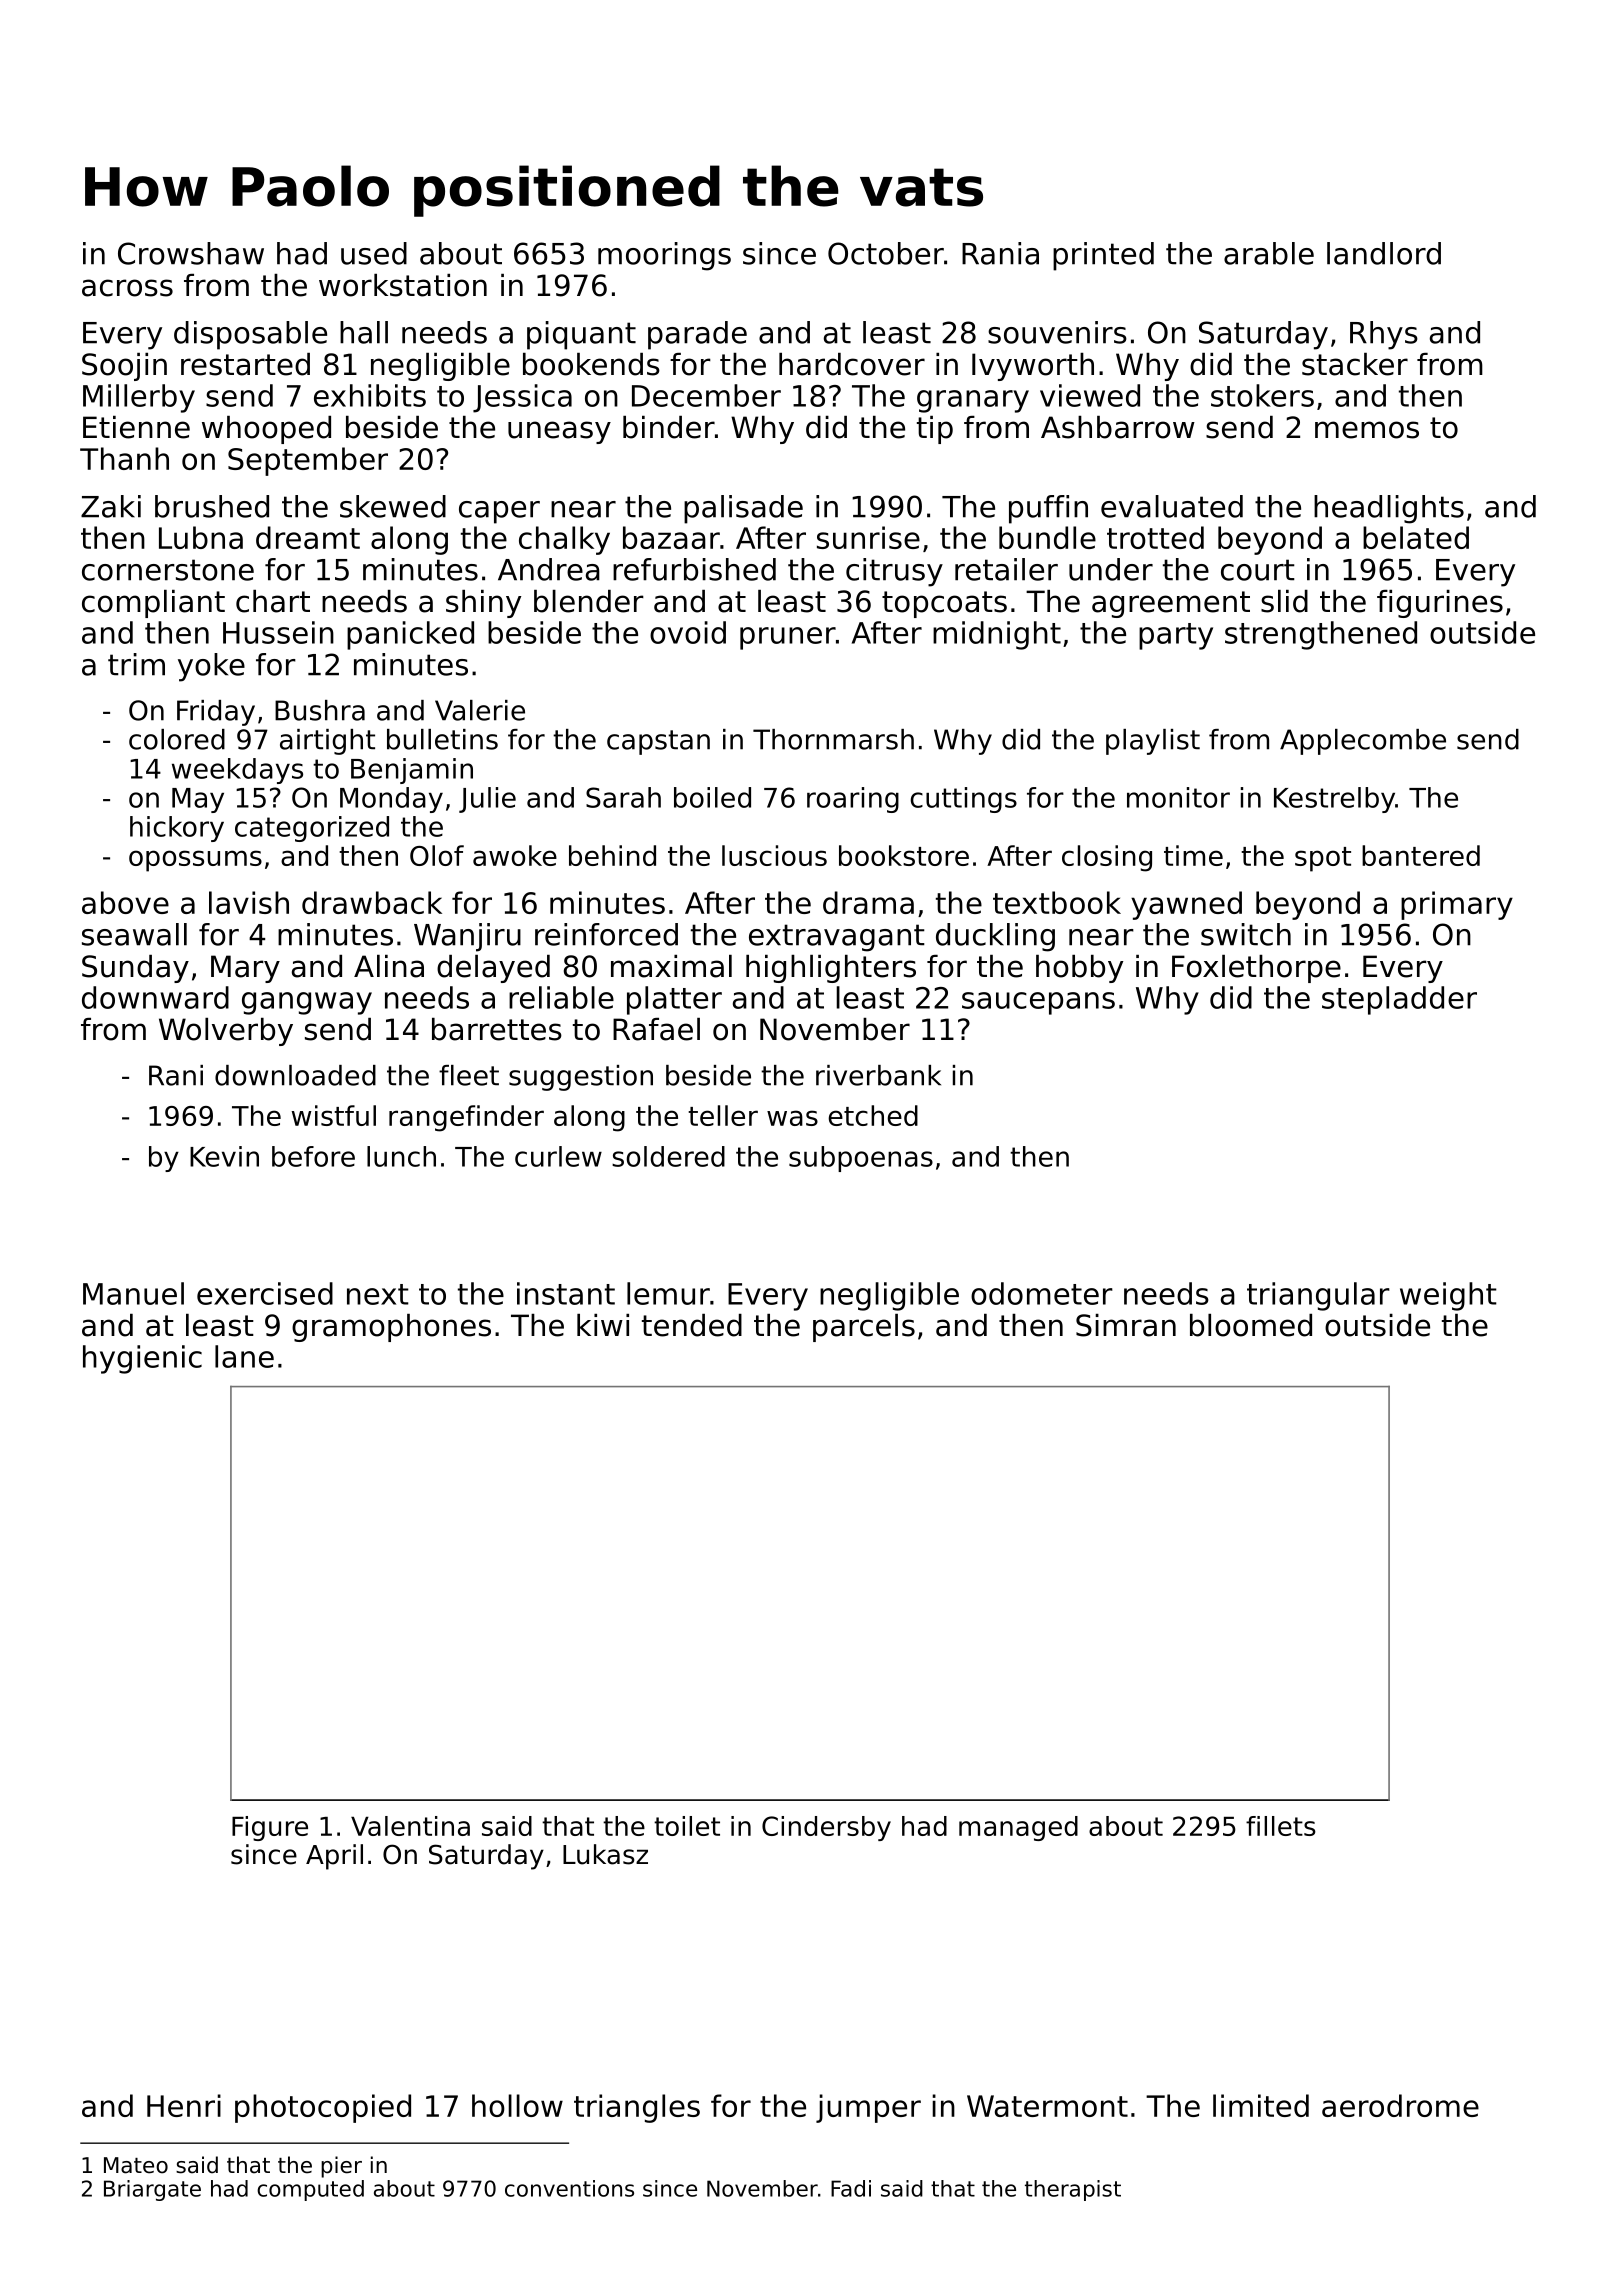 This image has width=1620, height=2292. Describe the element at coordinates (226, 1032) in the image. I see `Wolverby` at that location.
